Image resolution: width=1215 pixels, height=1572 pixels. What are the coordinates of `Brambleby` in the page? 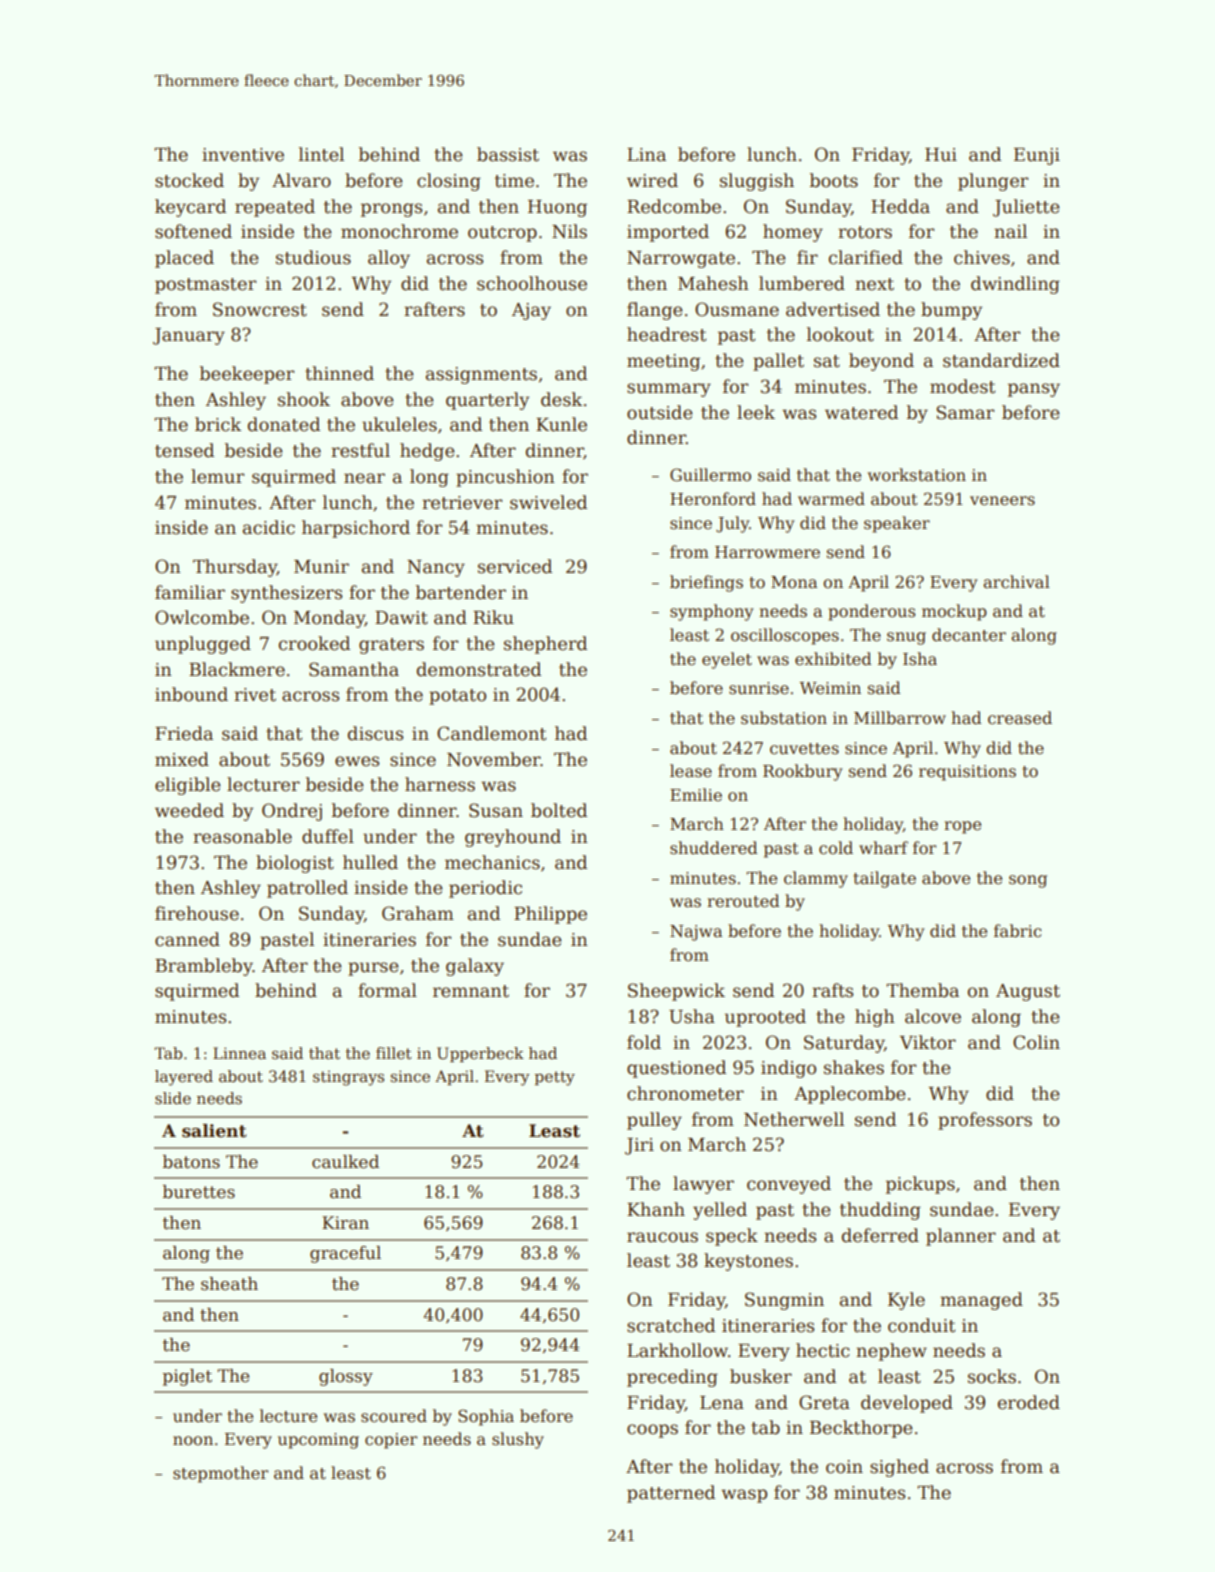 It's located at (204, 967).
